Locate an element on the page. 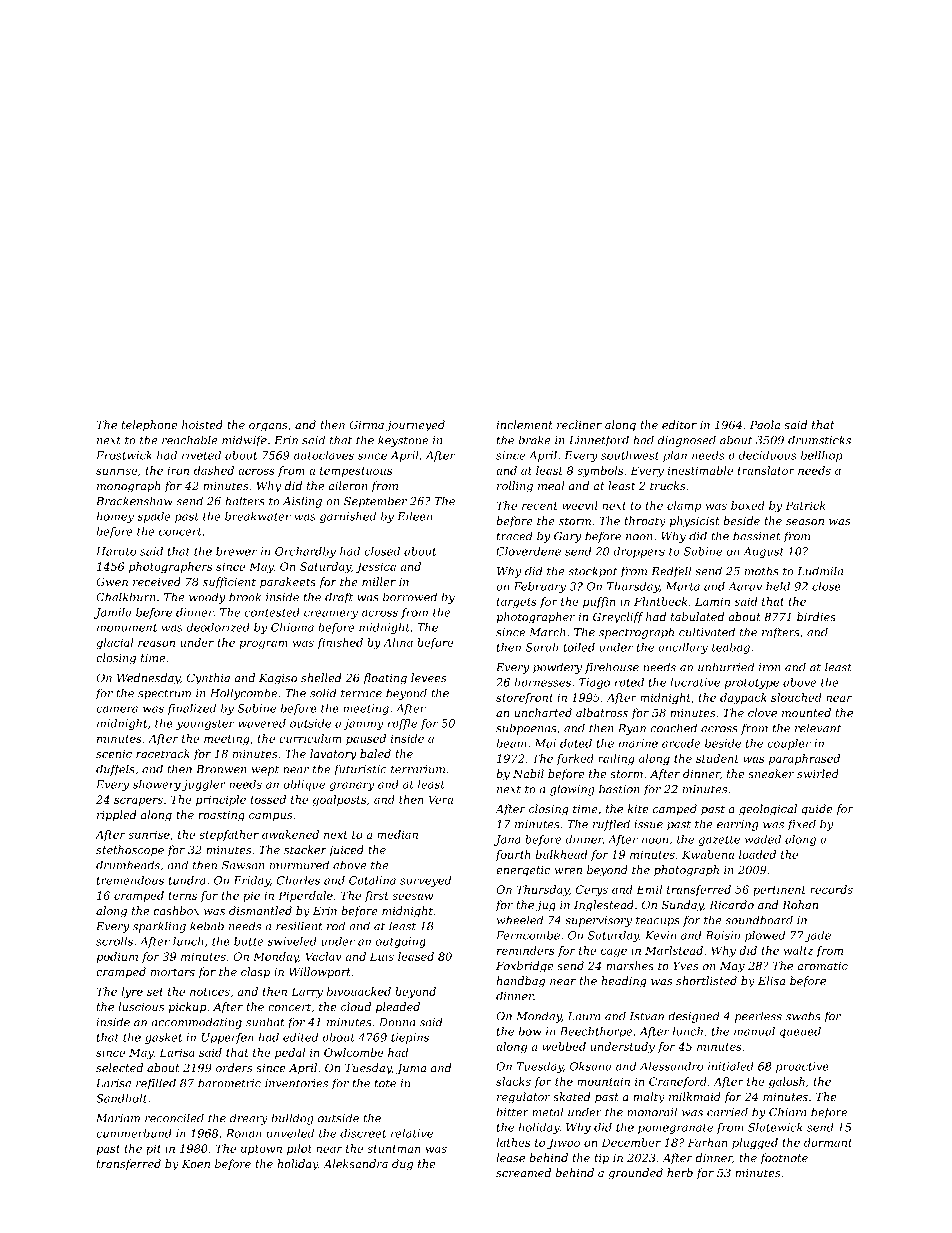 This page has height=1233, width=952. racetrack is located at coordinates (163, 753).
